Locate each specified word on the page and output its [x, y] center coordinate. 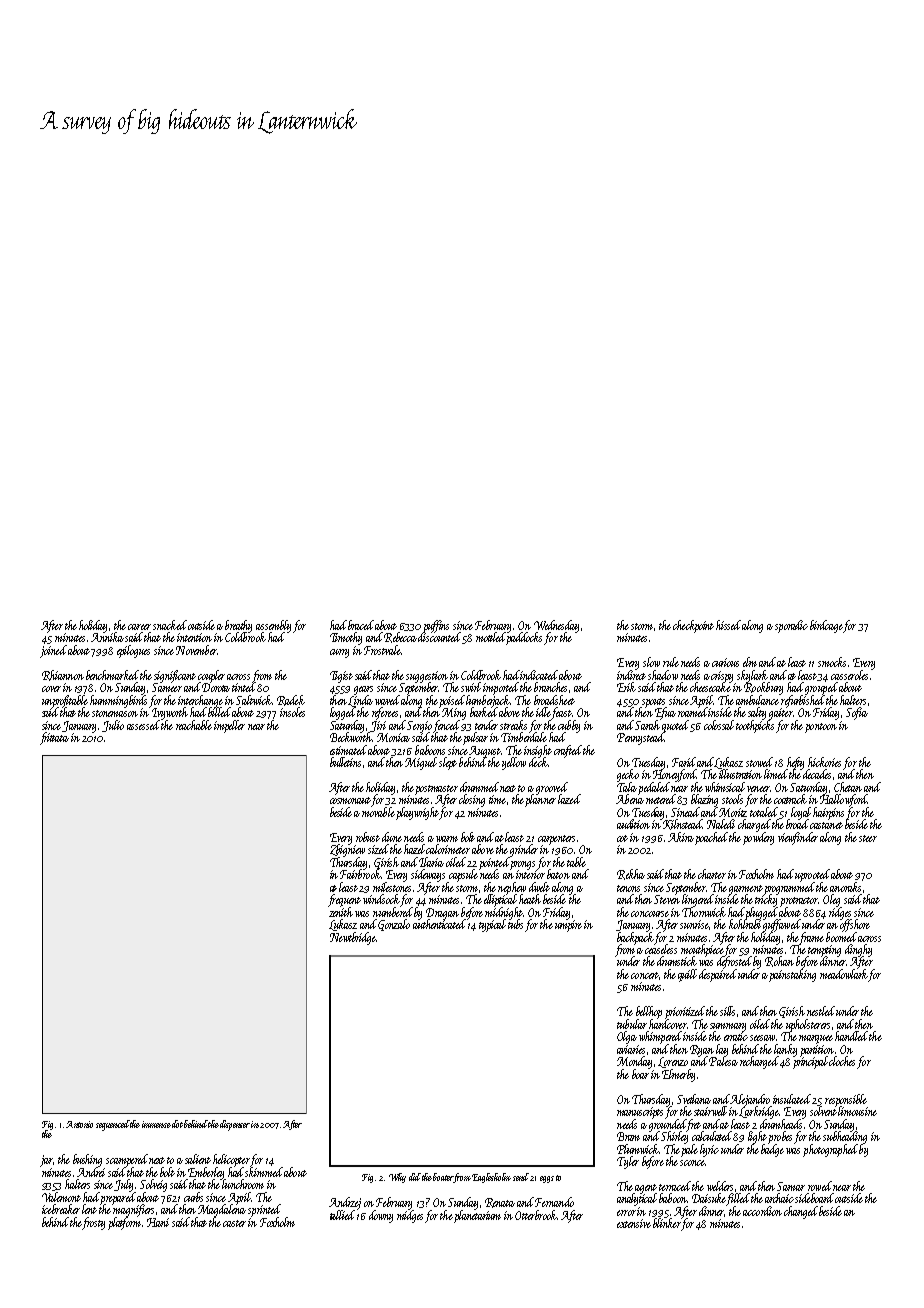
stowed [759, 762]
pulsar [475, 738]
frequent [344, 900]
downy [381, 1216]
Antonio [79, 1124]
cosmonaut [350, 800]
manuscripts [640, 1113]
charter [712, 874]
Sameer [167, 687]
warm [447, 839]
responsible [846, 1100]
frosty [94, 1223]
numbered [393, 912]
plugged [762, 913]
